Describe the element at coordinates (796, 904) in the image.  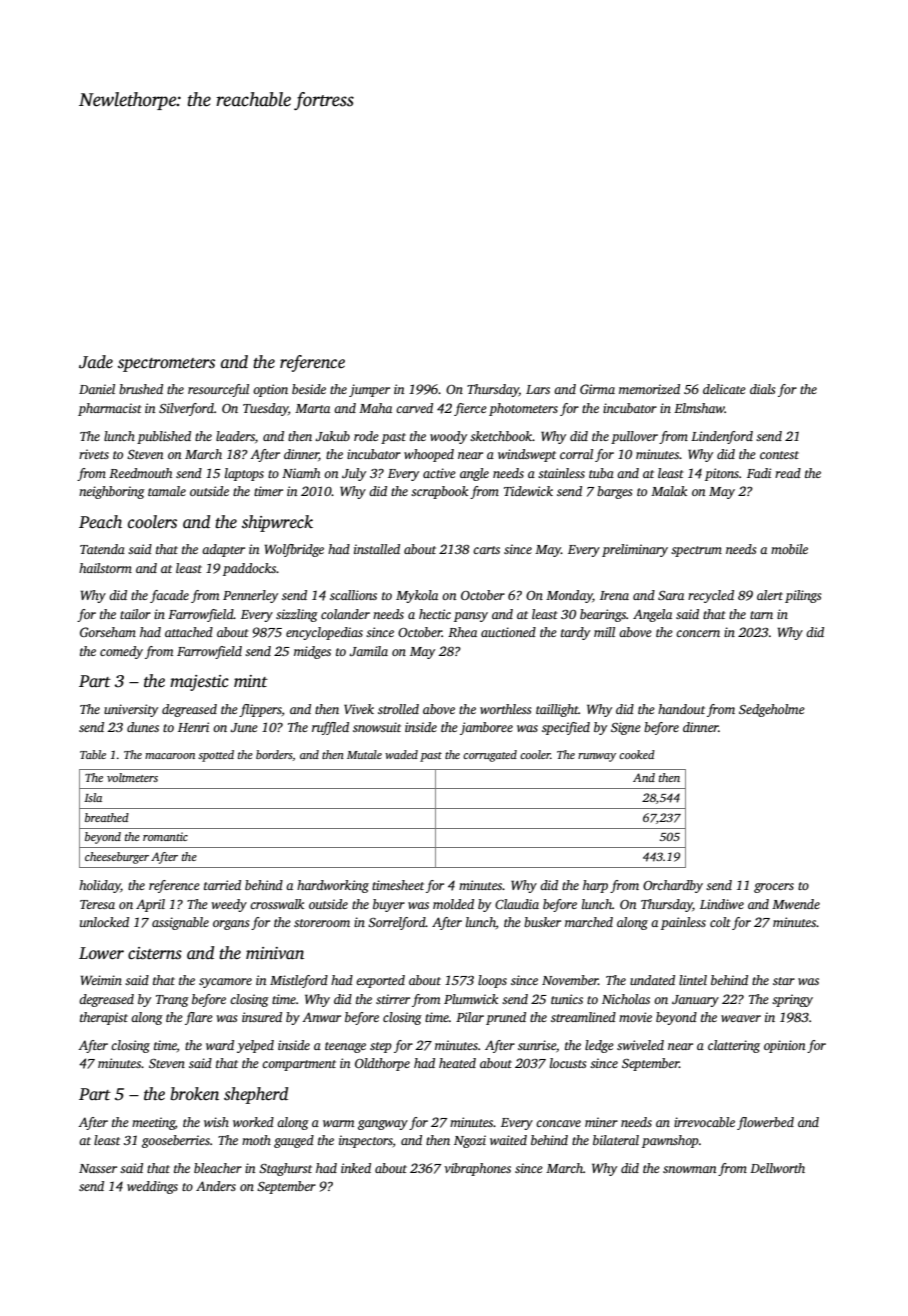
I see `Mwende` at that location.
